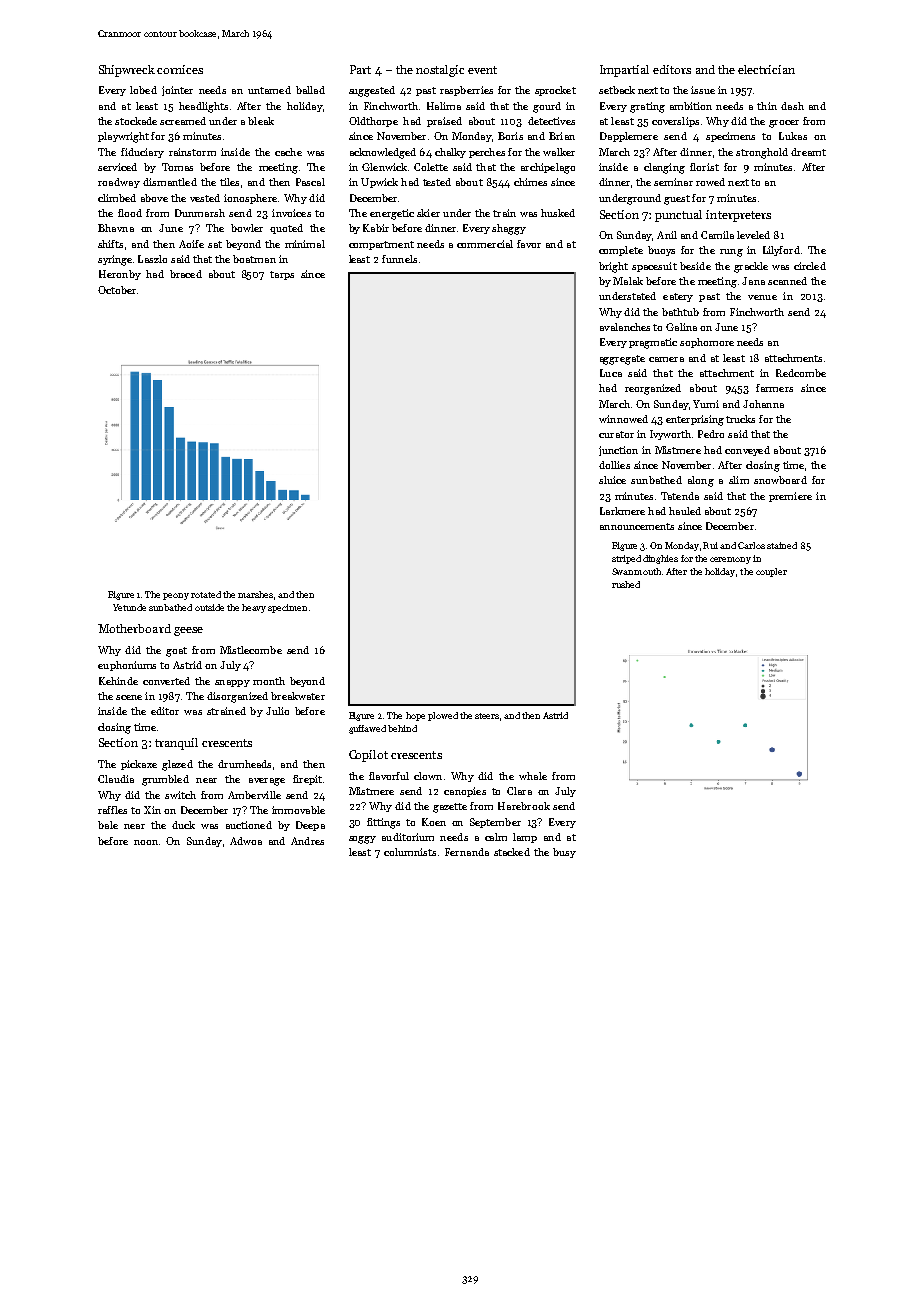 Image resolution: width=924 pixels, height=1308 pixels. I want to click on busy, so click(564, 853).
